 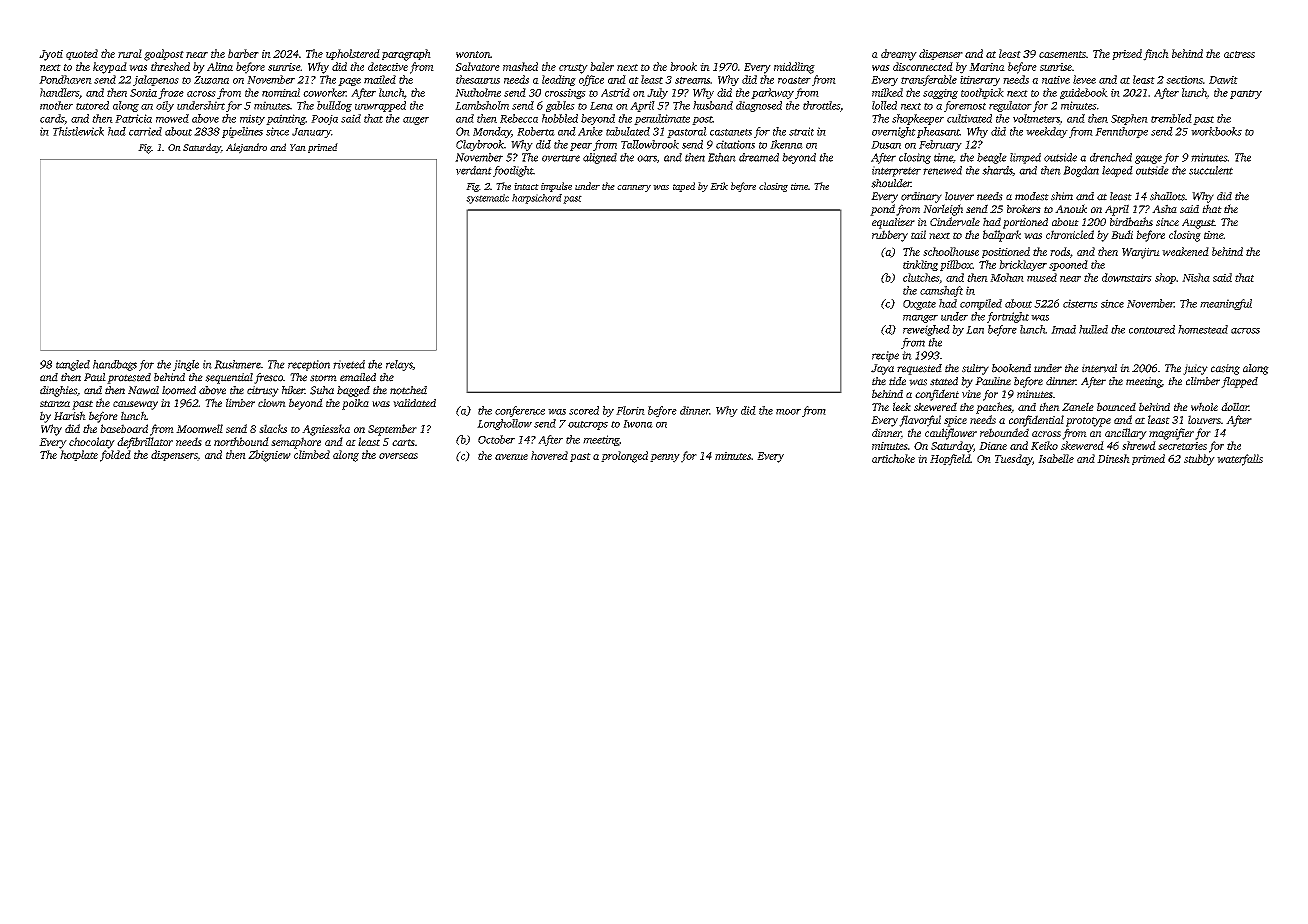 What do you see at coordinates (1062, 54) in the screenshot?
I see `casements` at bounding box center [1062, 54].
